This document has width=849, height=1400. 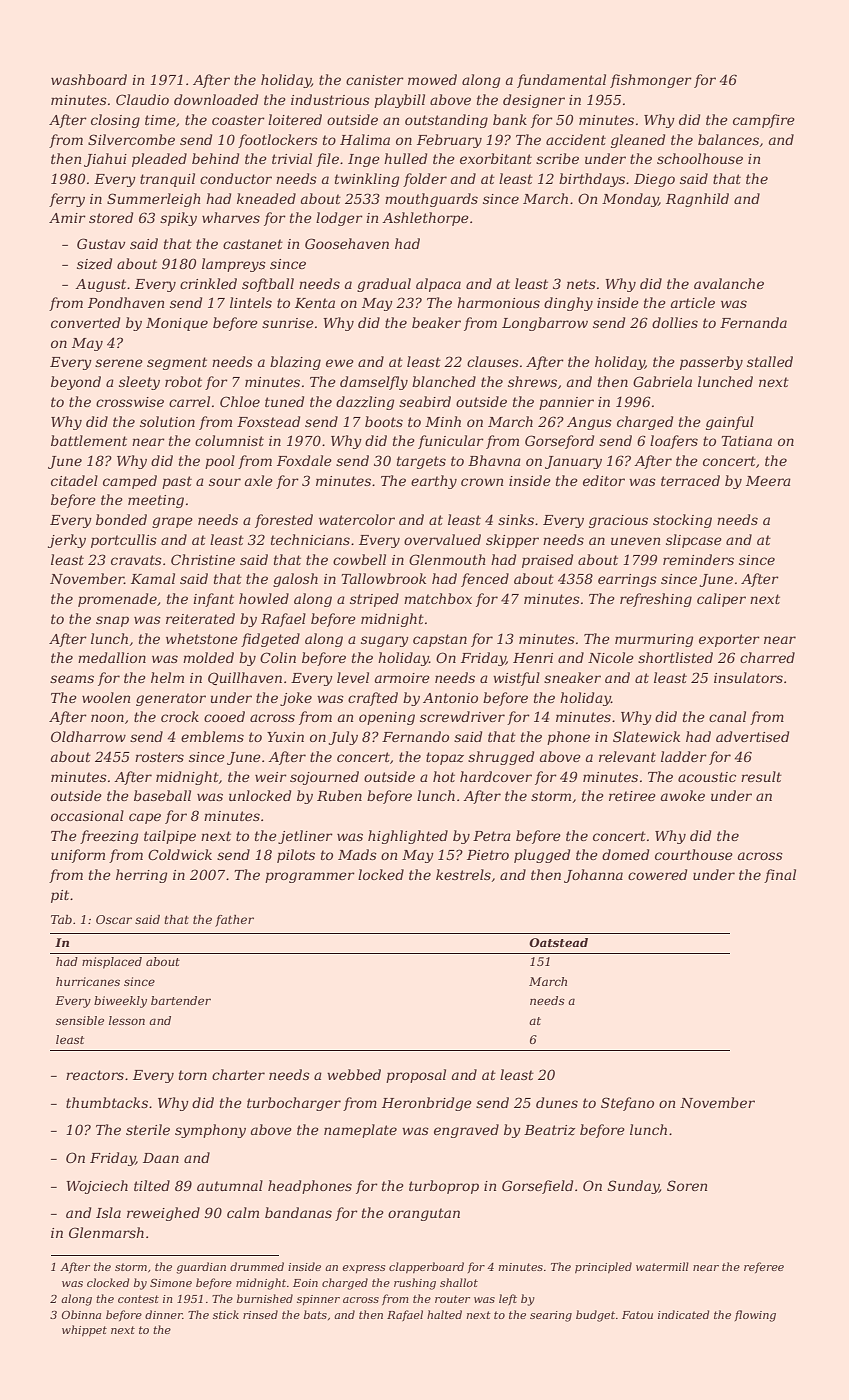 What do you see at coordinates (85, 322) in the document?
I see `converted` at bounding box center [85, 322].
